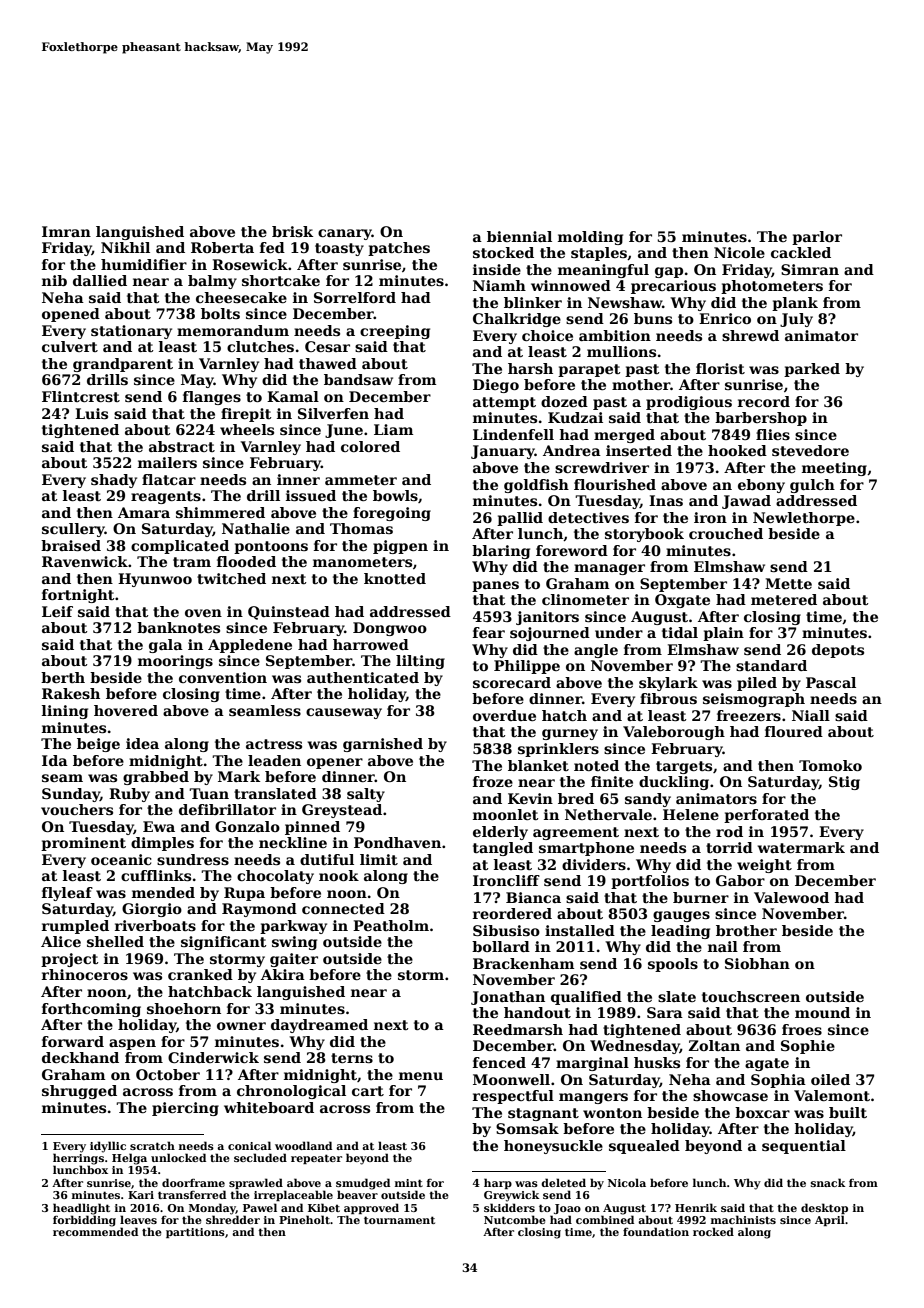 This screenshot has width=924, height=1308. I want to click on inside, so click(497, 269).
